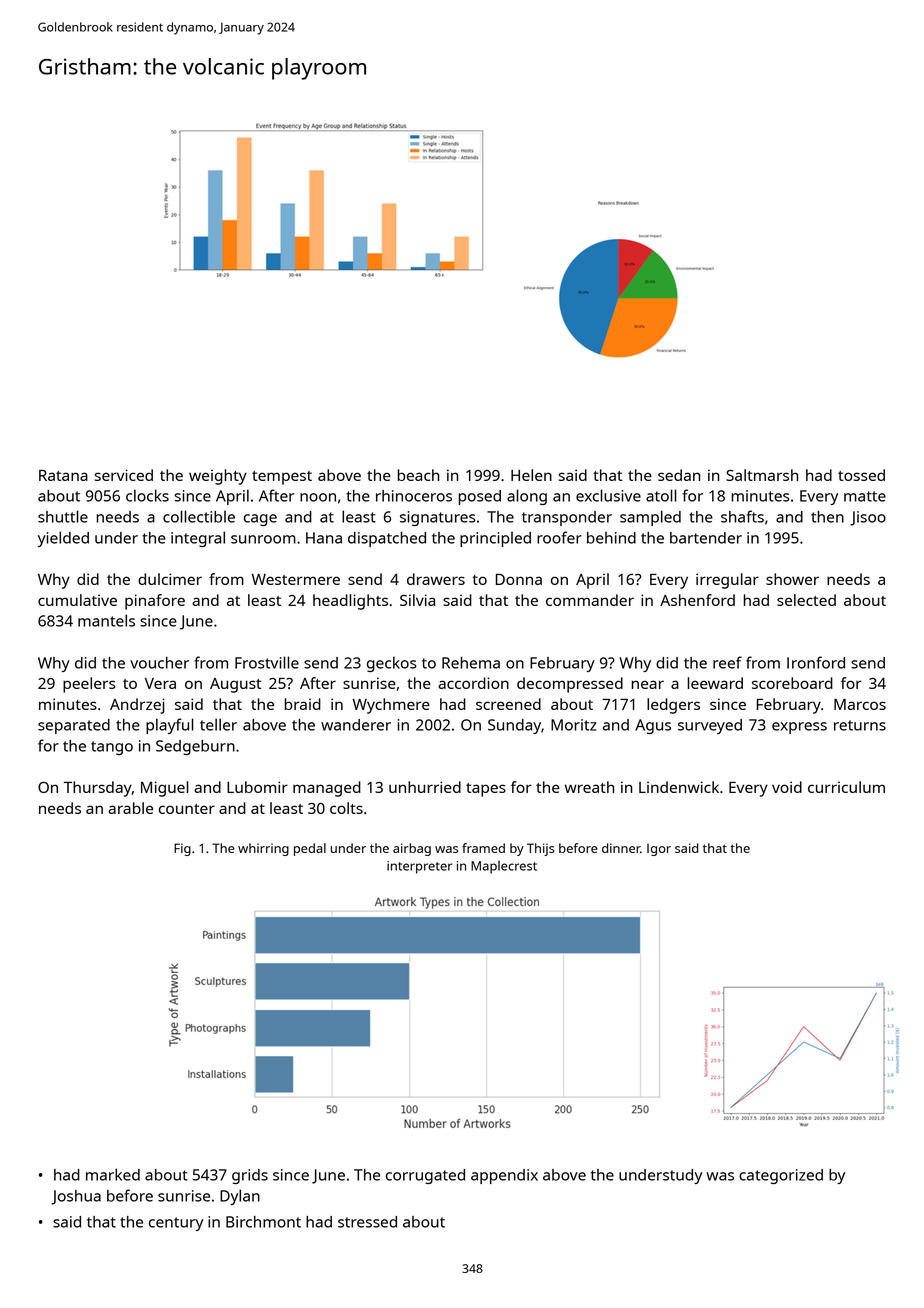  I want to click on whirring, so click(263, 849).
